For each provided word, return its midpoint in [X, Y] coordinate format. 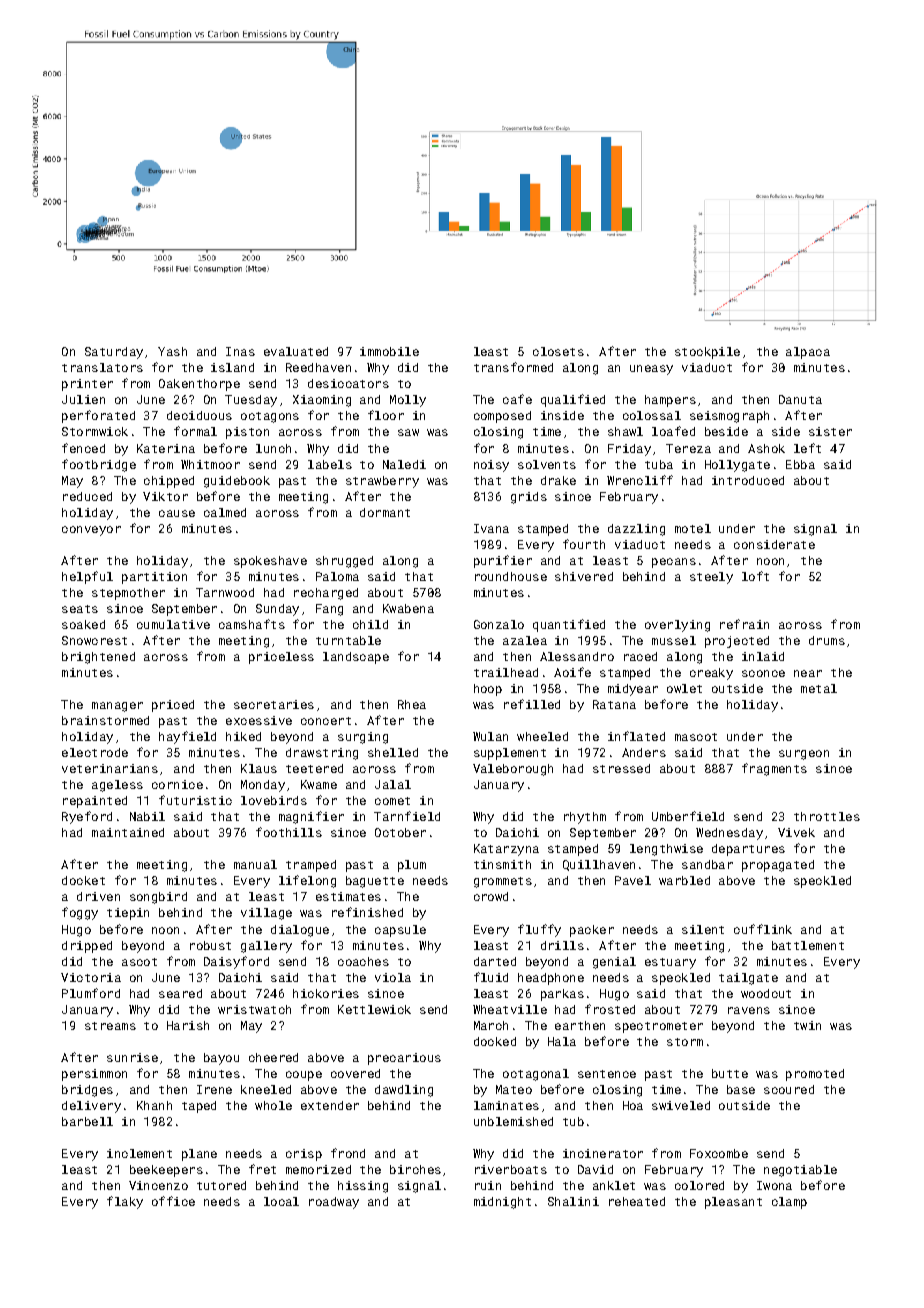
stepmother [128, 594]
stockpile [707, 353]
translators [102, 367]
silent [703, 929]
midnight [502, 1203]
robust [210, 945]
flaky [125, 1202]
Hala [562, 1041]
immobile [389, 351]
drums [827, 640]
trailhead [506, 672]
